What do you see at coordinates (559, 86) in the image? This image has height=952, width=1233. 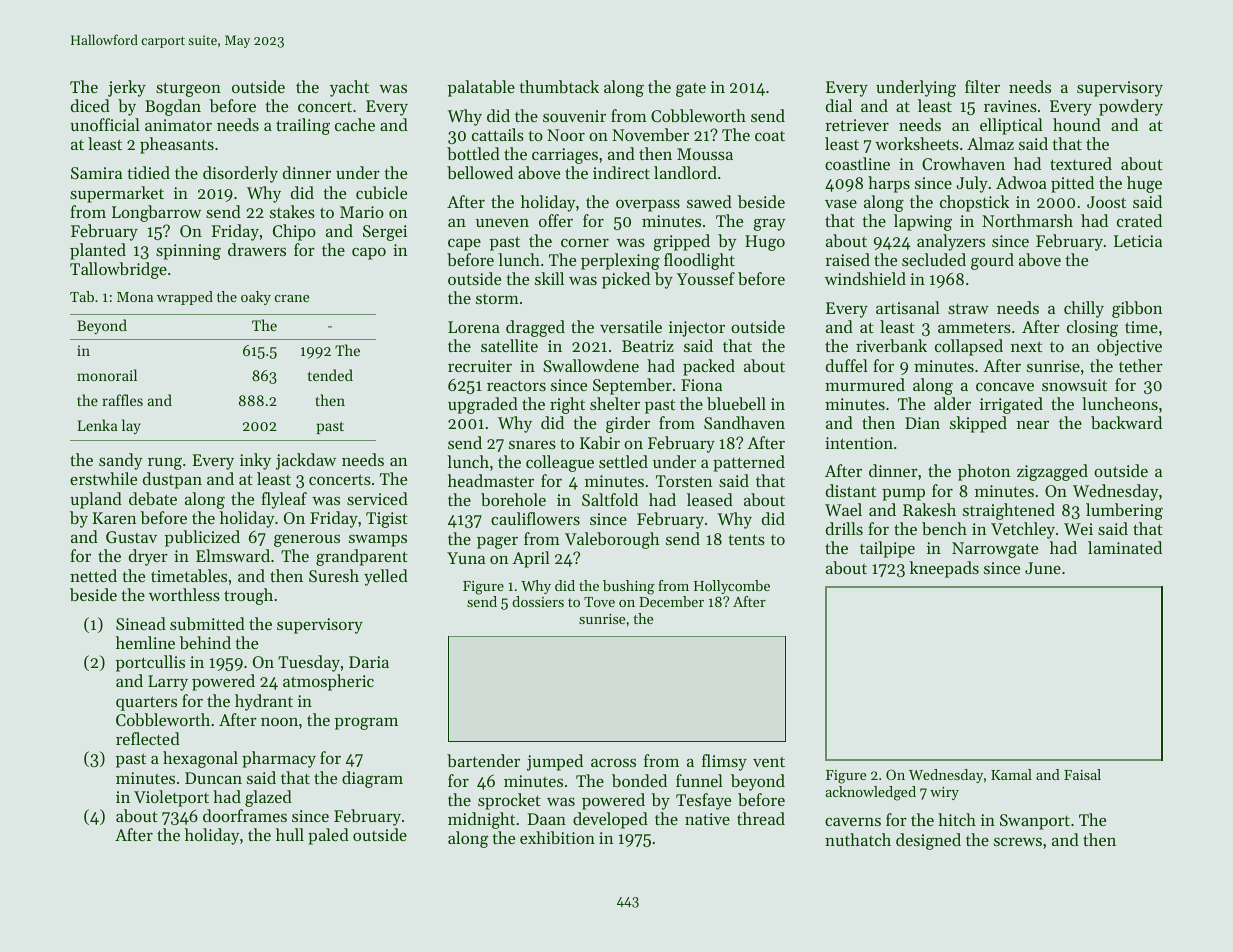 I see `thumbtack` at bounding box center [559, 86].
